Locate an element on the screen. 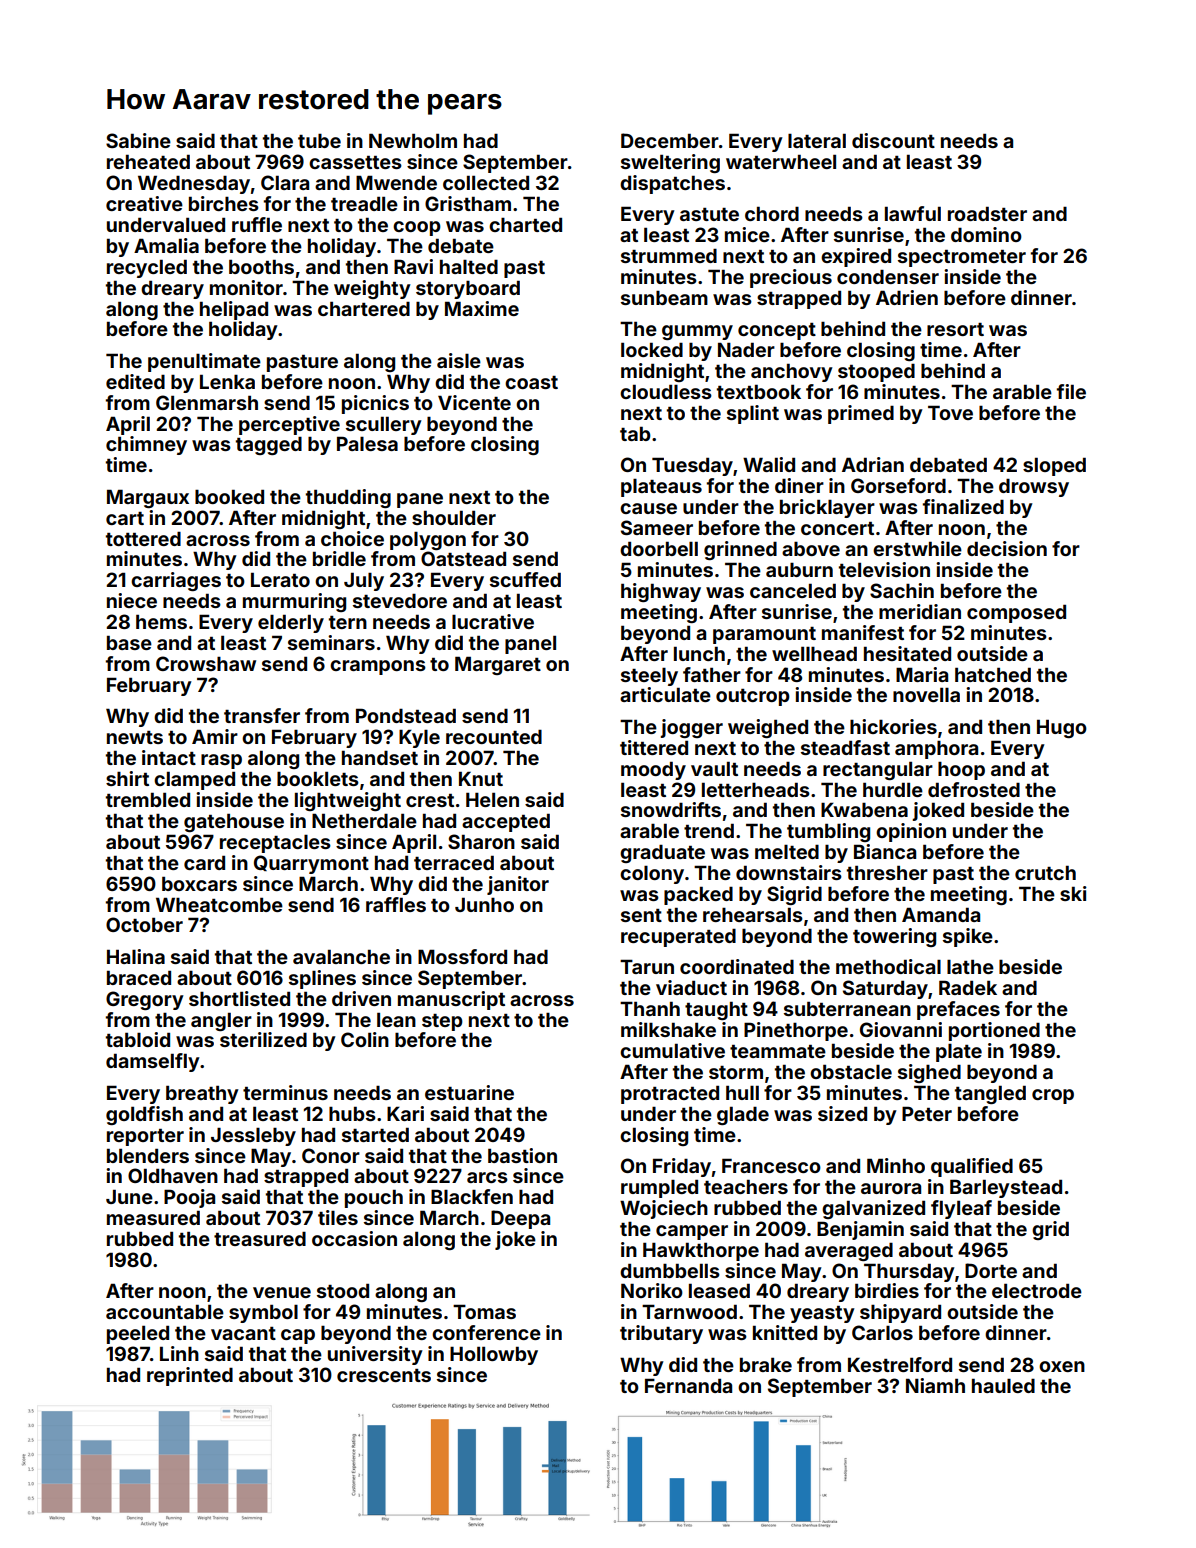  booths is located at coordinates (261, 266).
